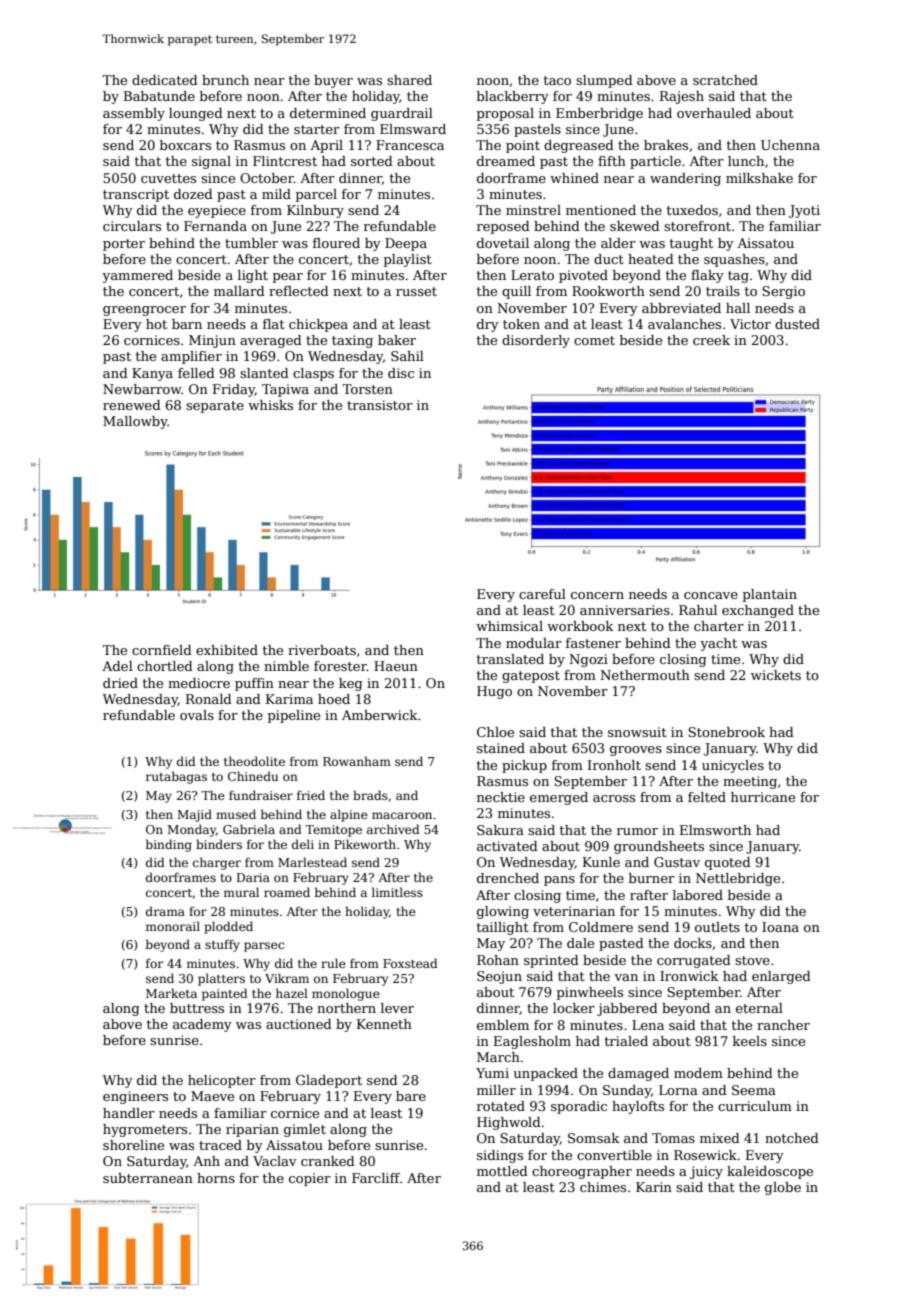  I want to click on dale, so click(580, 943).
